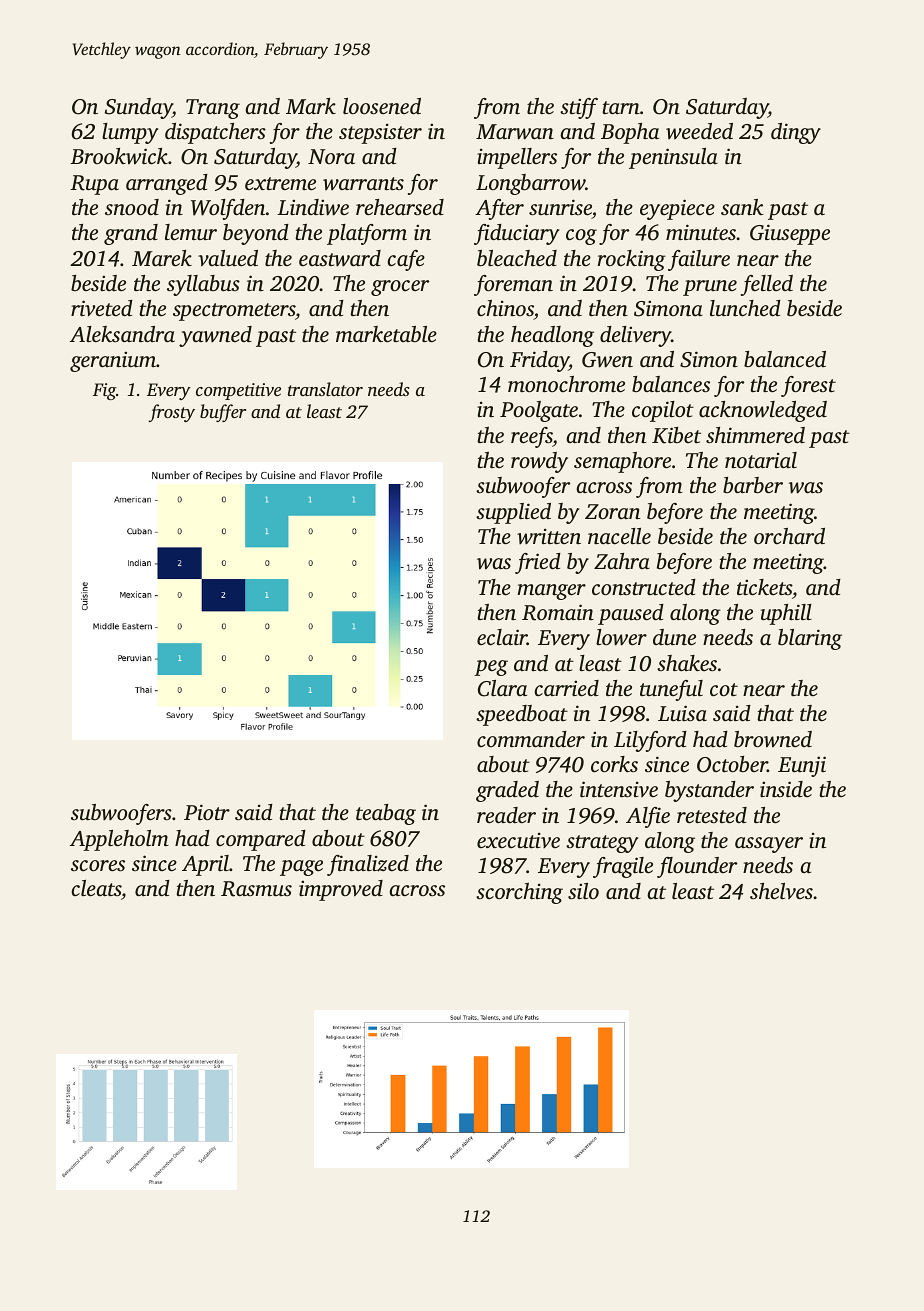 The height and width of the document is (1311, 924). I want to click on peg, so click(491, 668).
